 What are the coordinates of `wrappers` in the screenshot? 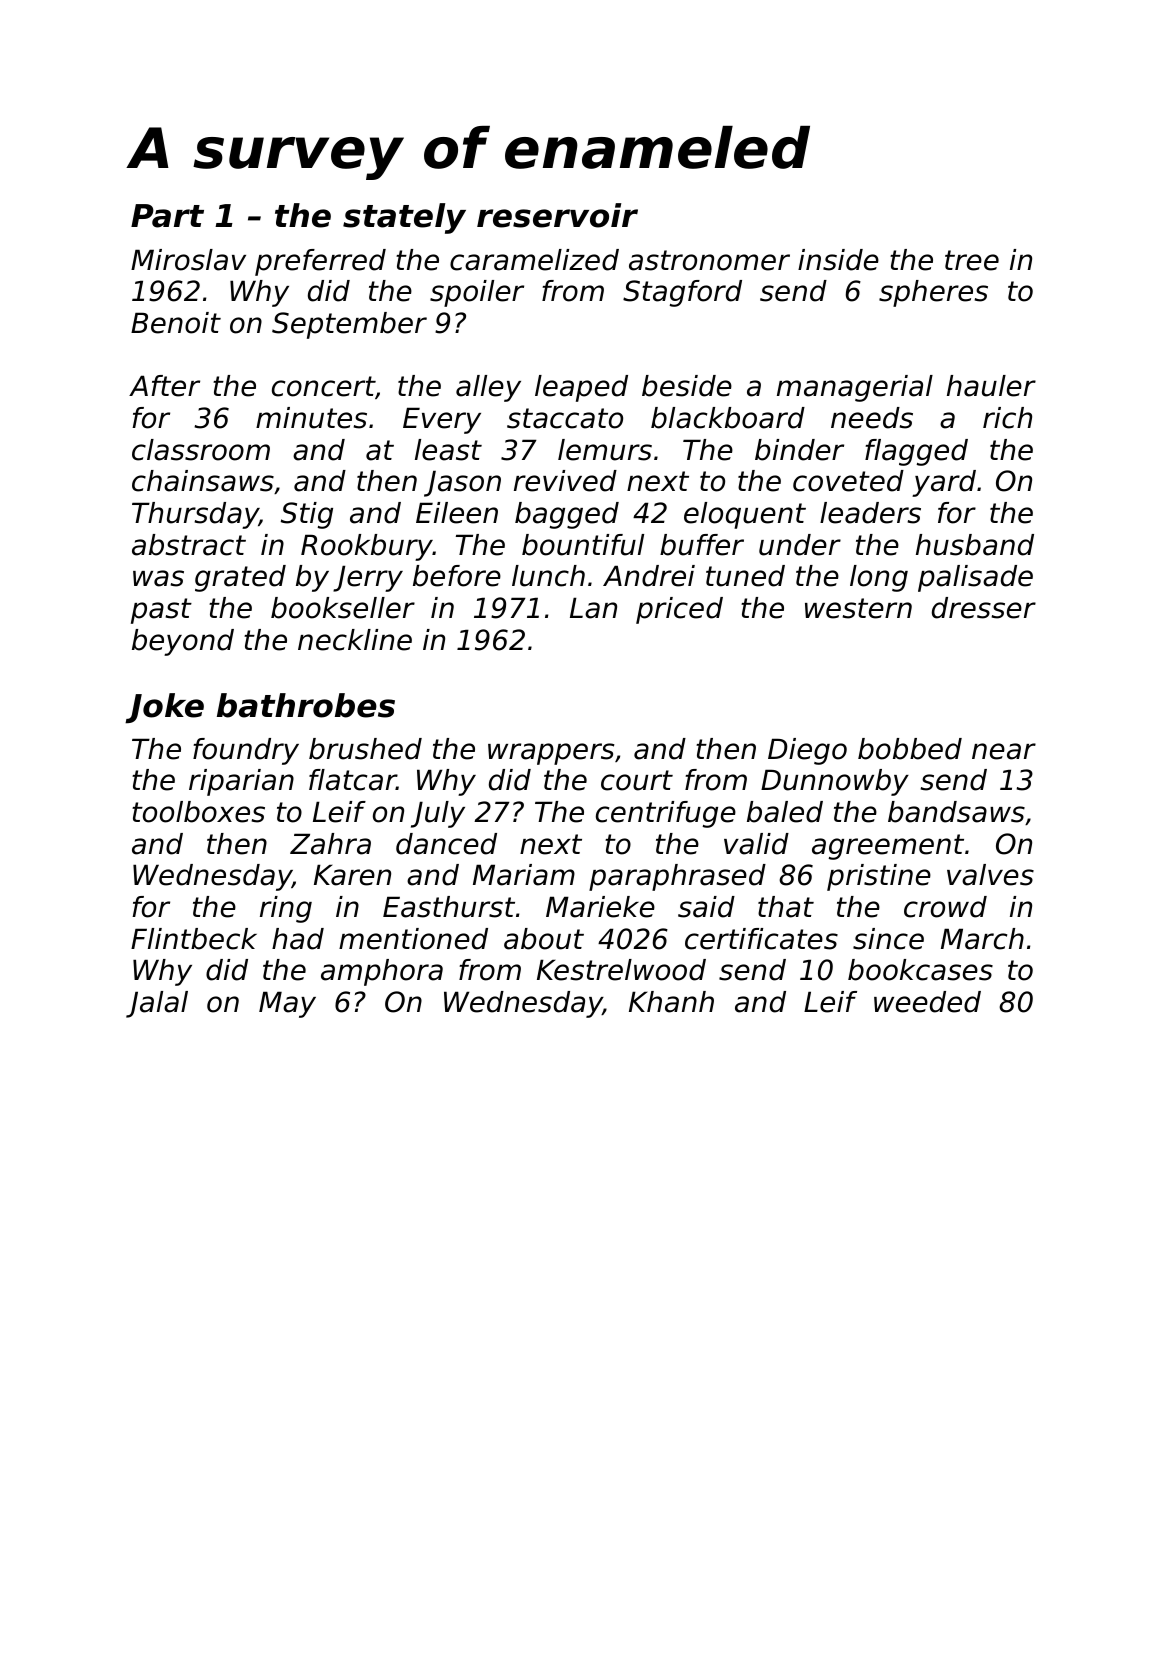 It's located at (551, 754).
